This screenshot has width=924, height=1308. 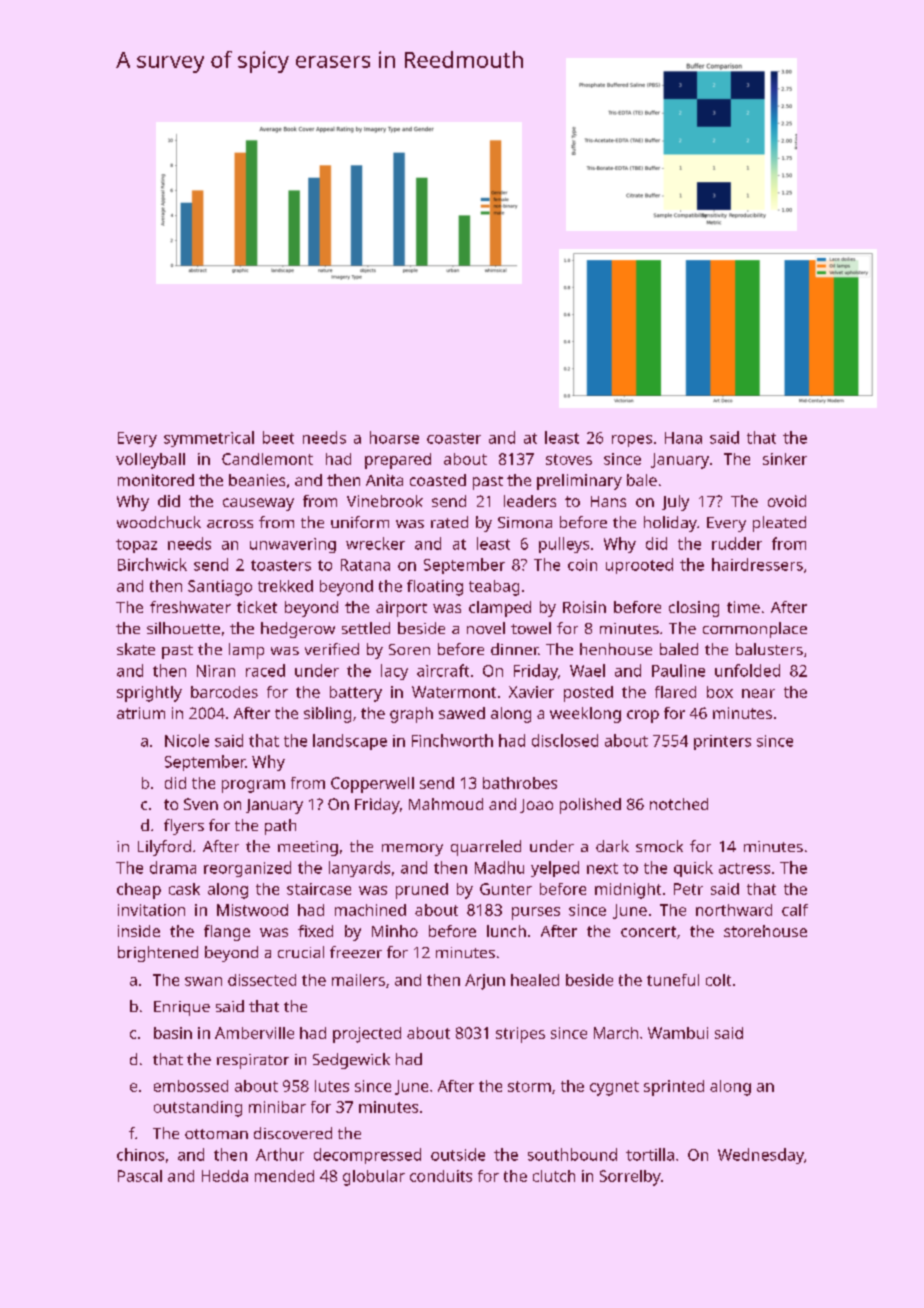 I want to click on Lilyford, so click(x=164, y=848).
